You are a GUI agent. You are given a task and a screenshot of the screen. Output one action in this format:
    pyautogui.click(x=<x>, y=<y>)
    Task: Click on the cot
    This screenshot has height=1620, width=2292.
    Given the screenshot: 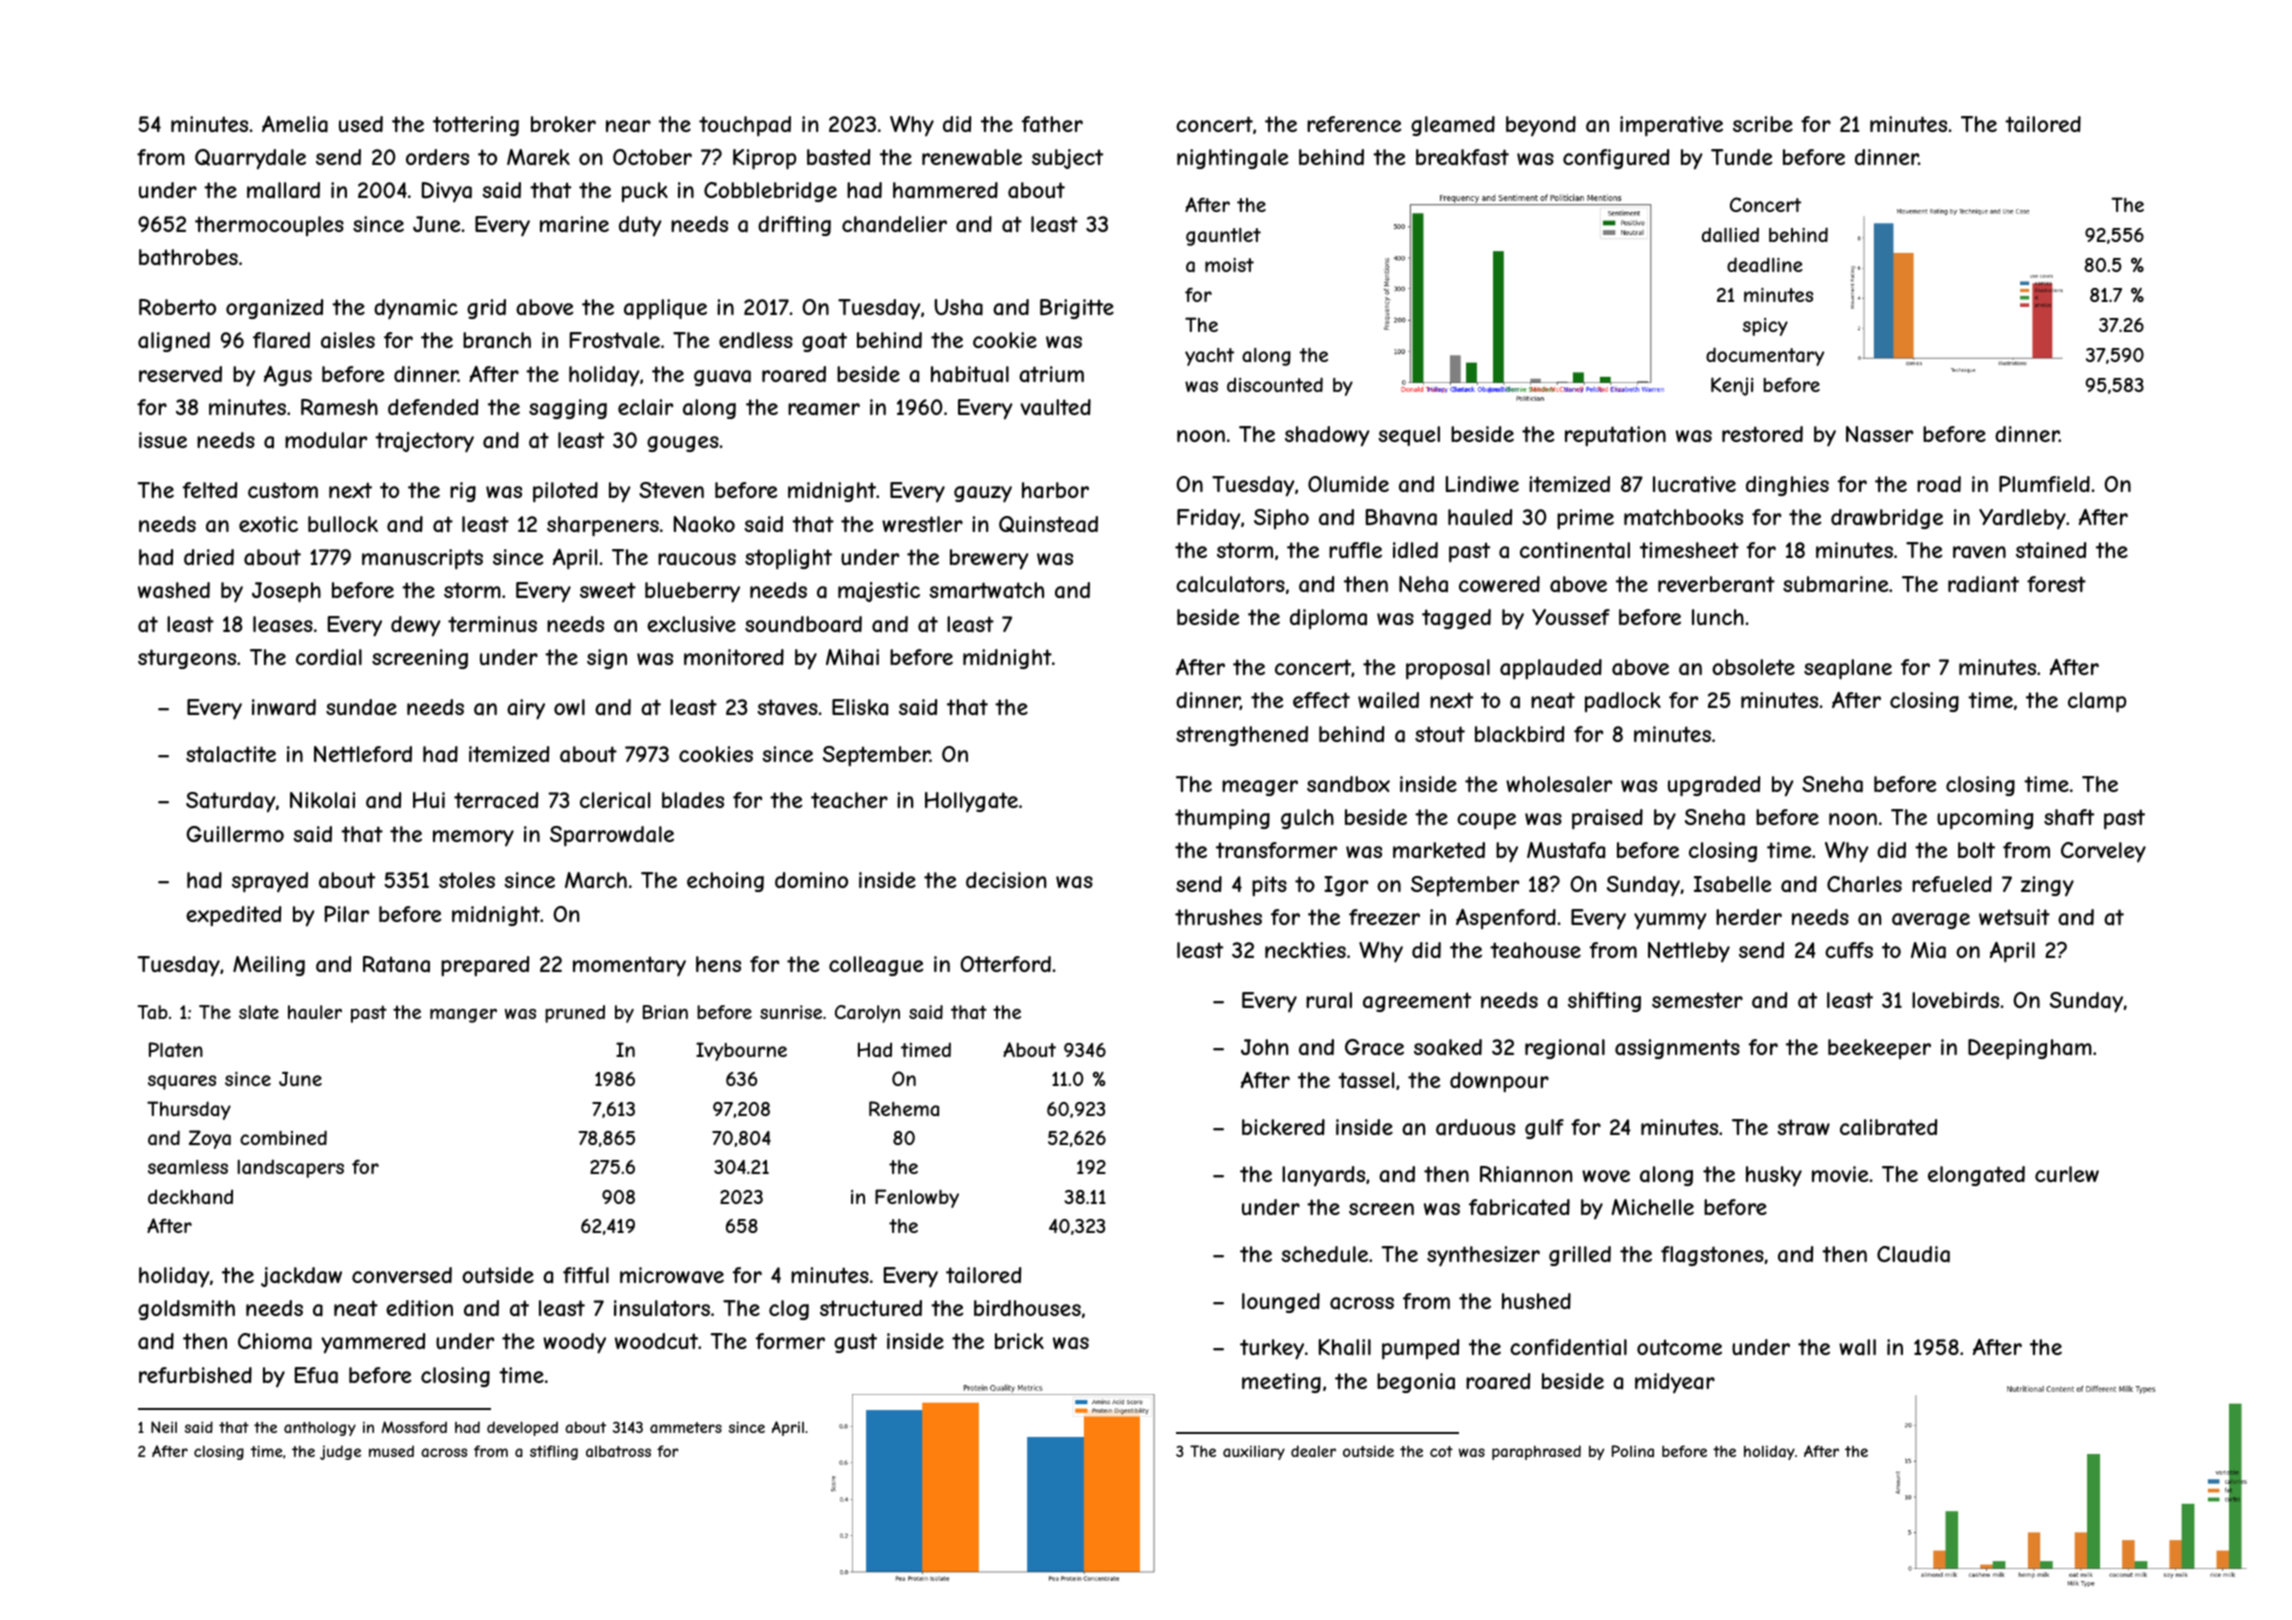 What is the action you would take?
    pyautogui.click(x=1441, y=1451)
